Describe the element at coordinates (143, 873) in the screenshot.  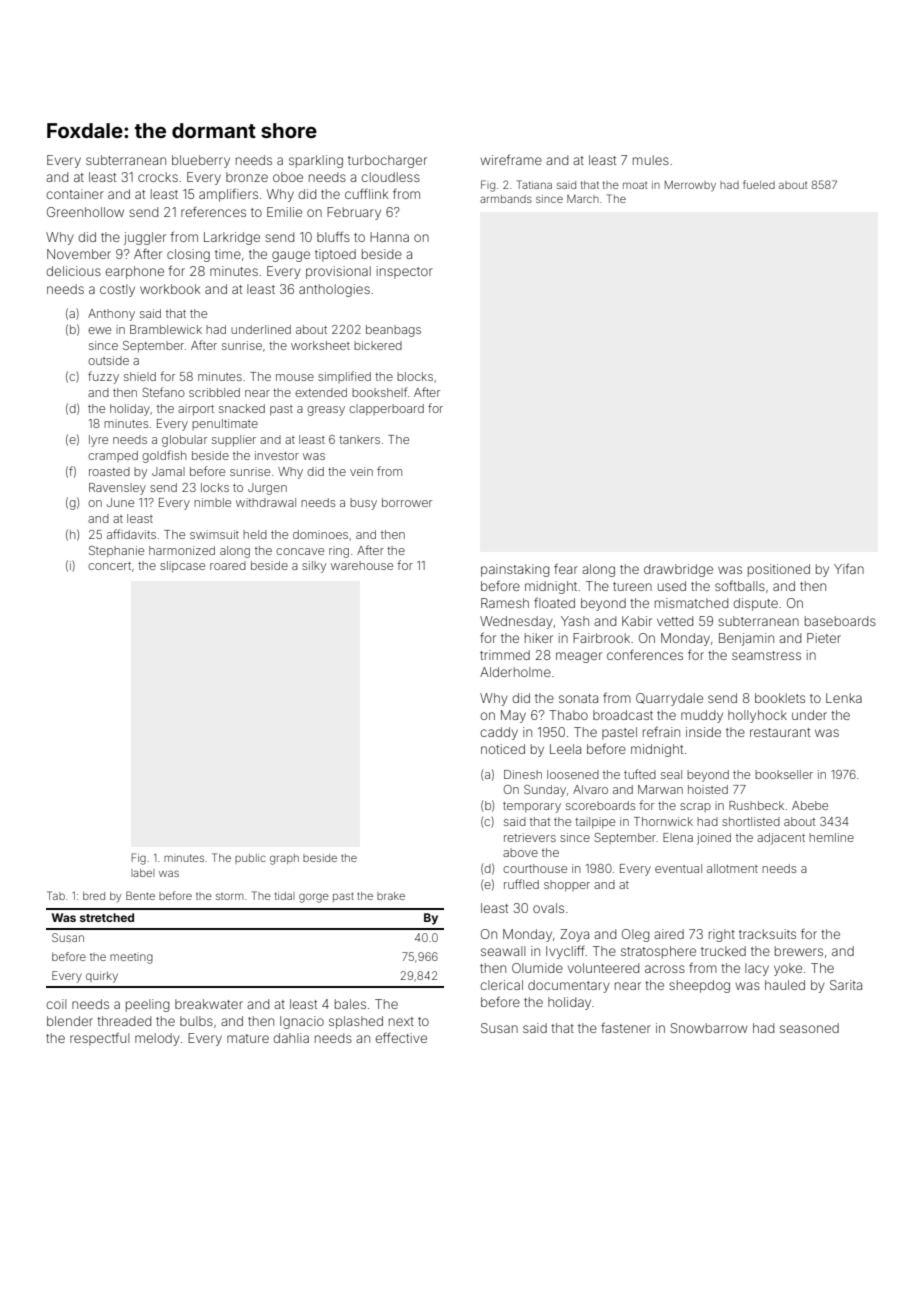
I see `label` at that location.
